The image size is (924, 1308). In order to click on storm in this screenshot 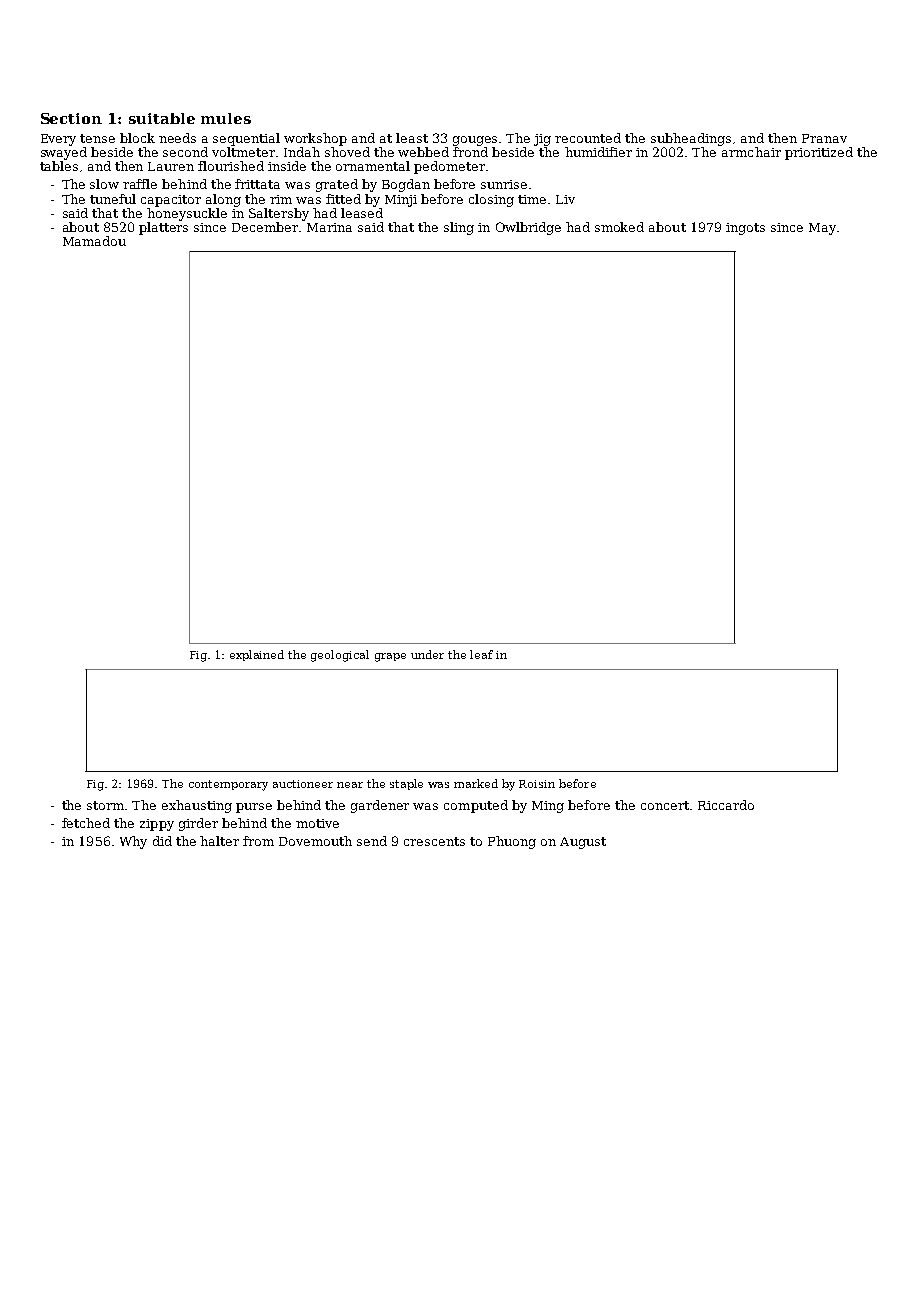, I will do `click(105, 805)`.
